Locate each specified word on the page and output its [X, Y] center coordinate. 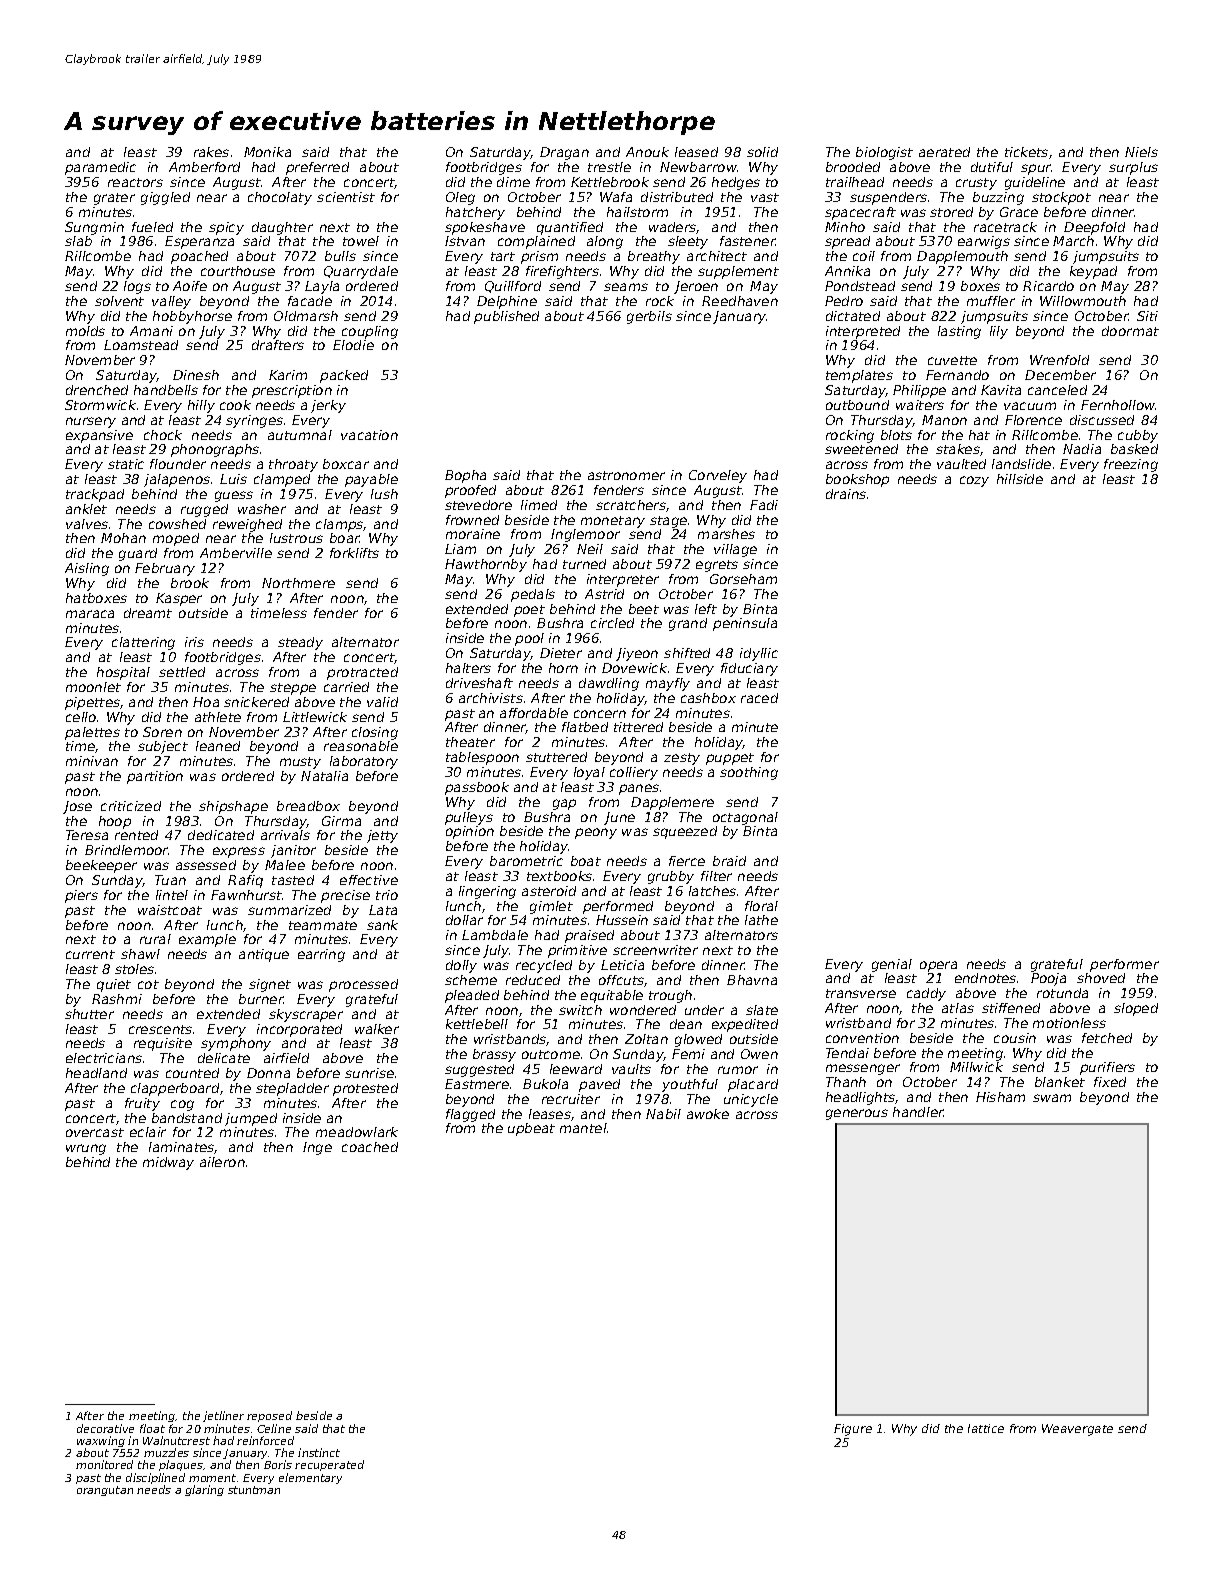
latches [712, 891]
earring [321, 955]
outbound [857, 405]
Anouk [647, 152]
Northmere [298, 583]
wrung [86, 1149]
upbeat [531, 1129]
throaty [293, 465]
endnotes [985, 978]
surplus [1133, 168]
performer [1124, 965]
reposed [269, 1416]
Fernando [957, 375]
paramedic [100, 168]
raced [759, 698]
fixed [1110, 1082]
